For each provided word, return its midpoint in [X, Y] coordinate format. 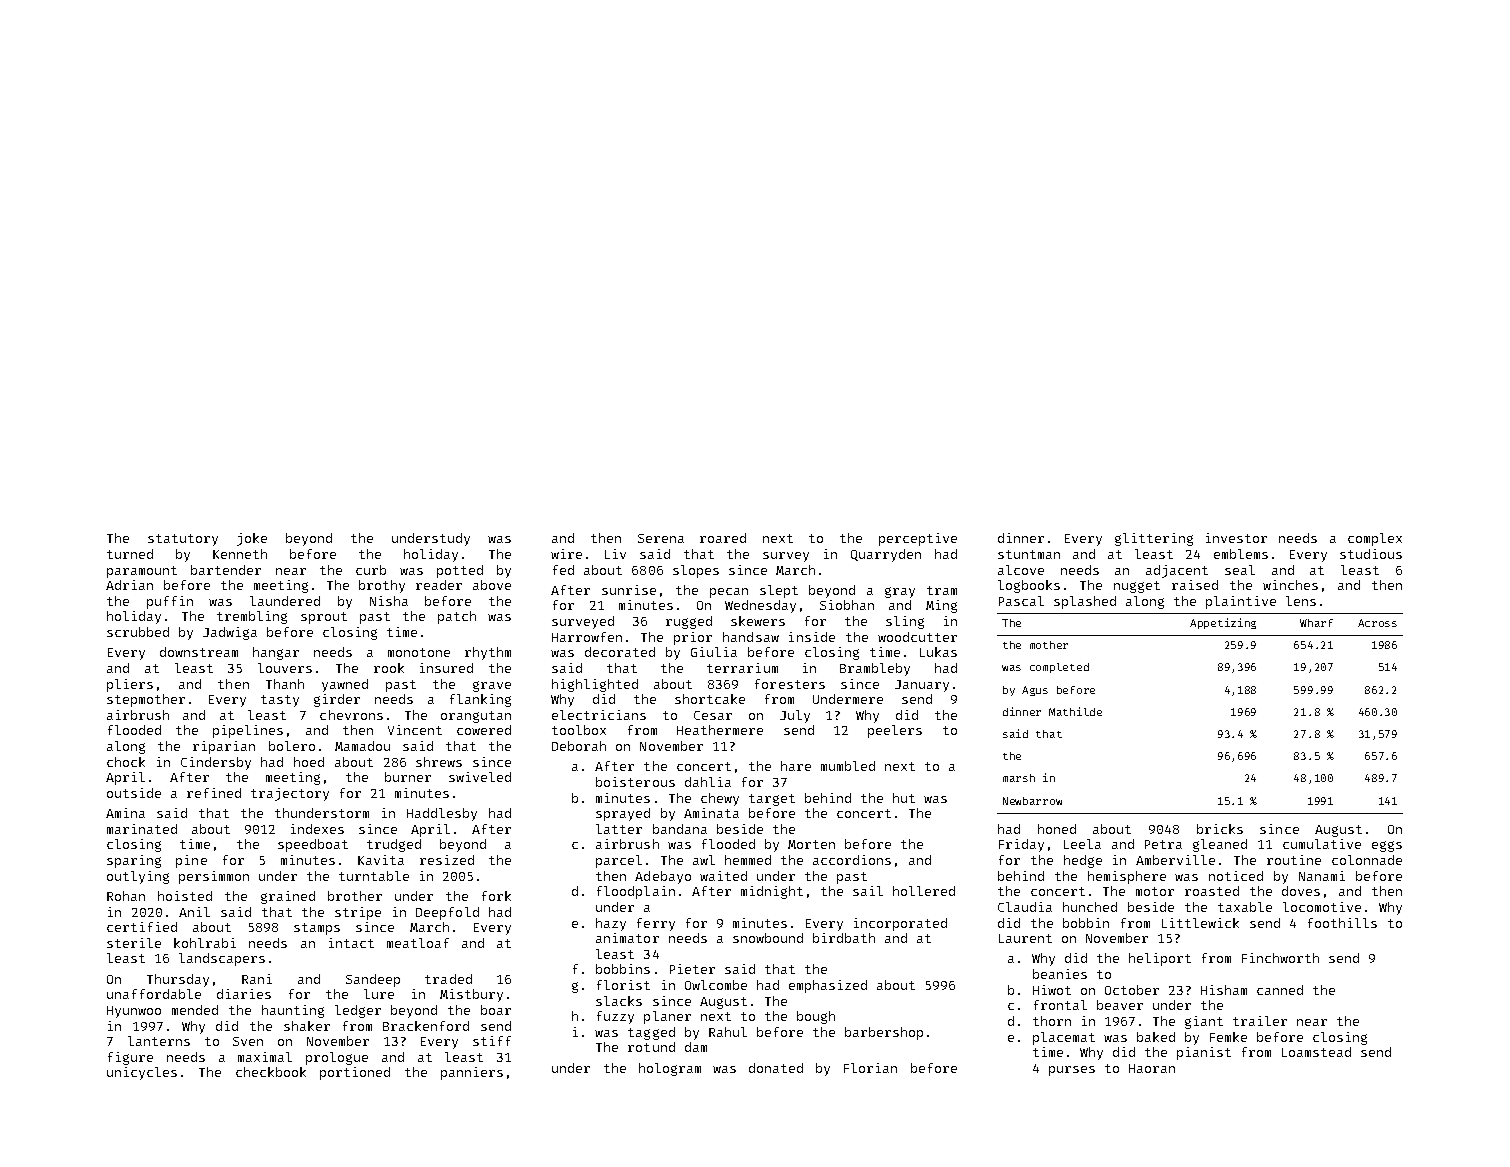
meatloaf [418, 943]
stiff [492, 1041]
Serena [661, 538]
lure [379, 994]
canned [1280, 990]
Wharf [1316, 623]
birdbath [844, 938]
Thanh [285, 684]
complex [1375, 539]
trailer [1260, 1021]
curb [371, 570]
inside [812, 637]
